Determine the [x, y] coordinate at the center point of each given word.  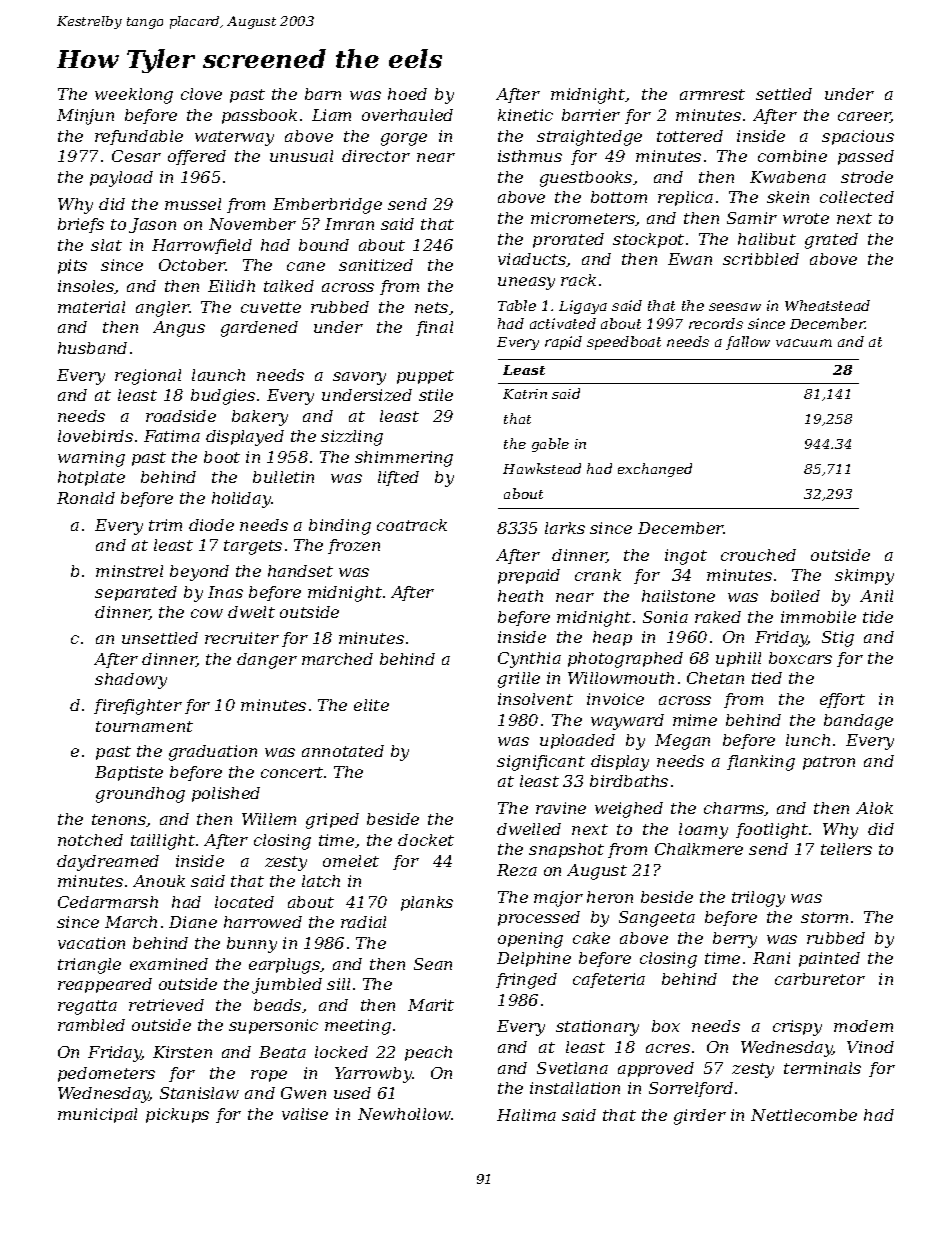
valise [305, 1114]
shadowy [131, 681]
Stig [838, 639]
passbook [259, 116]
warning [91, 459]
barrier [591, 115]
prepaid [529, 576]
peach [428, 1053]
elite [371, 705]
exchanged [655, 470]
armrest [712, 94]
